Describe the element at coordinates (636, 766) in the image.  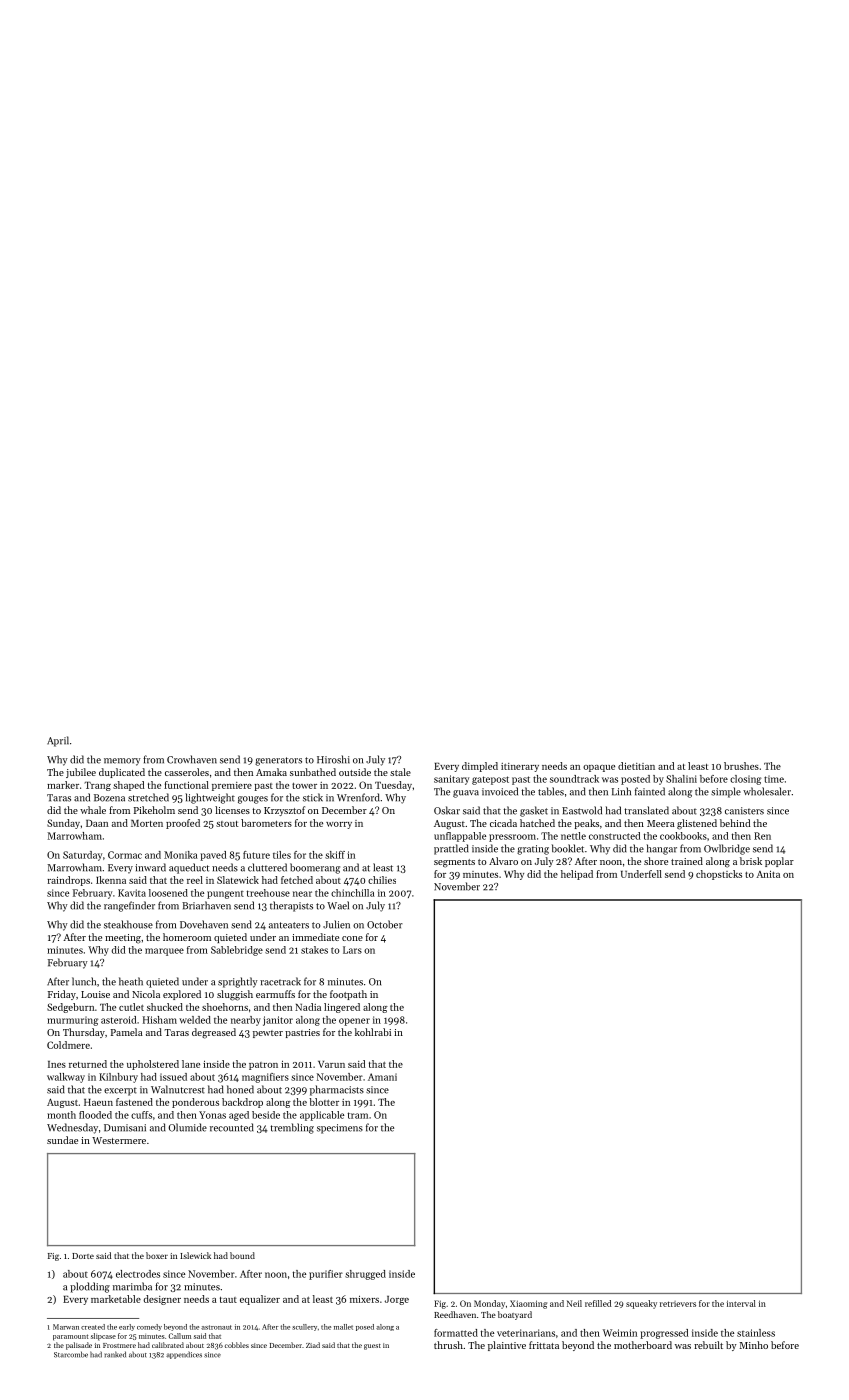
I see `dietitian` at that location.
